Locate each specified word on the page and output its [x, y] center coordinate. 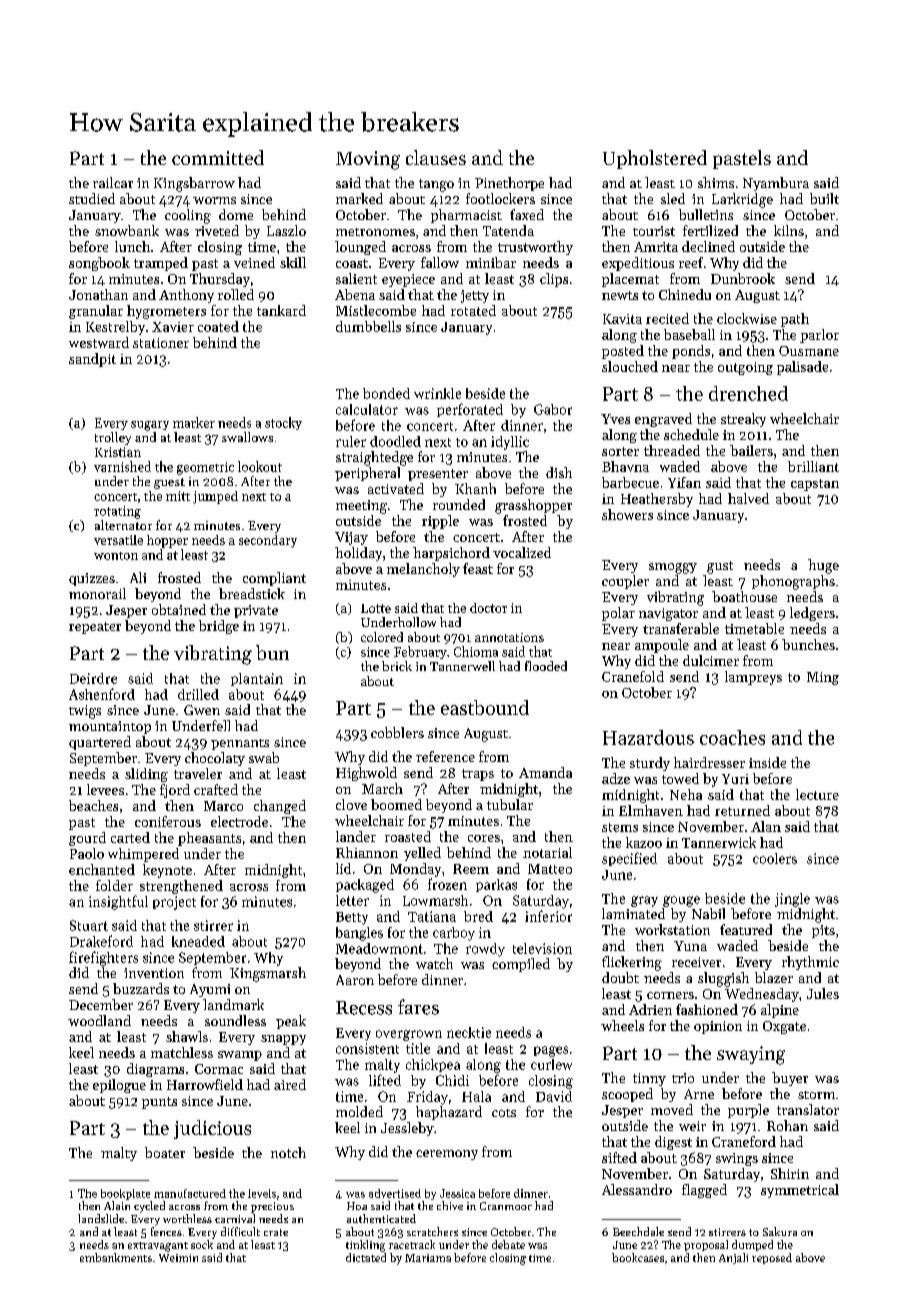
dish [559, 472]
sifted [619, 1157]
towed [680, 778]
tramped [161, 264]
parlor [819, 336]
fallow [440, 262]
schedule [691, 434]
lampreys [753, 678]
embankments [116, 1257]
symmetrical [800, 1191]
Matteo [550, 869]
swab [264, 757]
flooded [546, 666]
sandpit [92, 360]
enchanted [102, 869]
